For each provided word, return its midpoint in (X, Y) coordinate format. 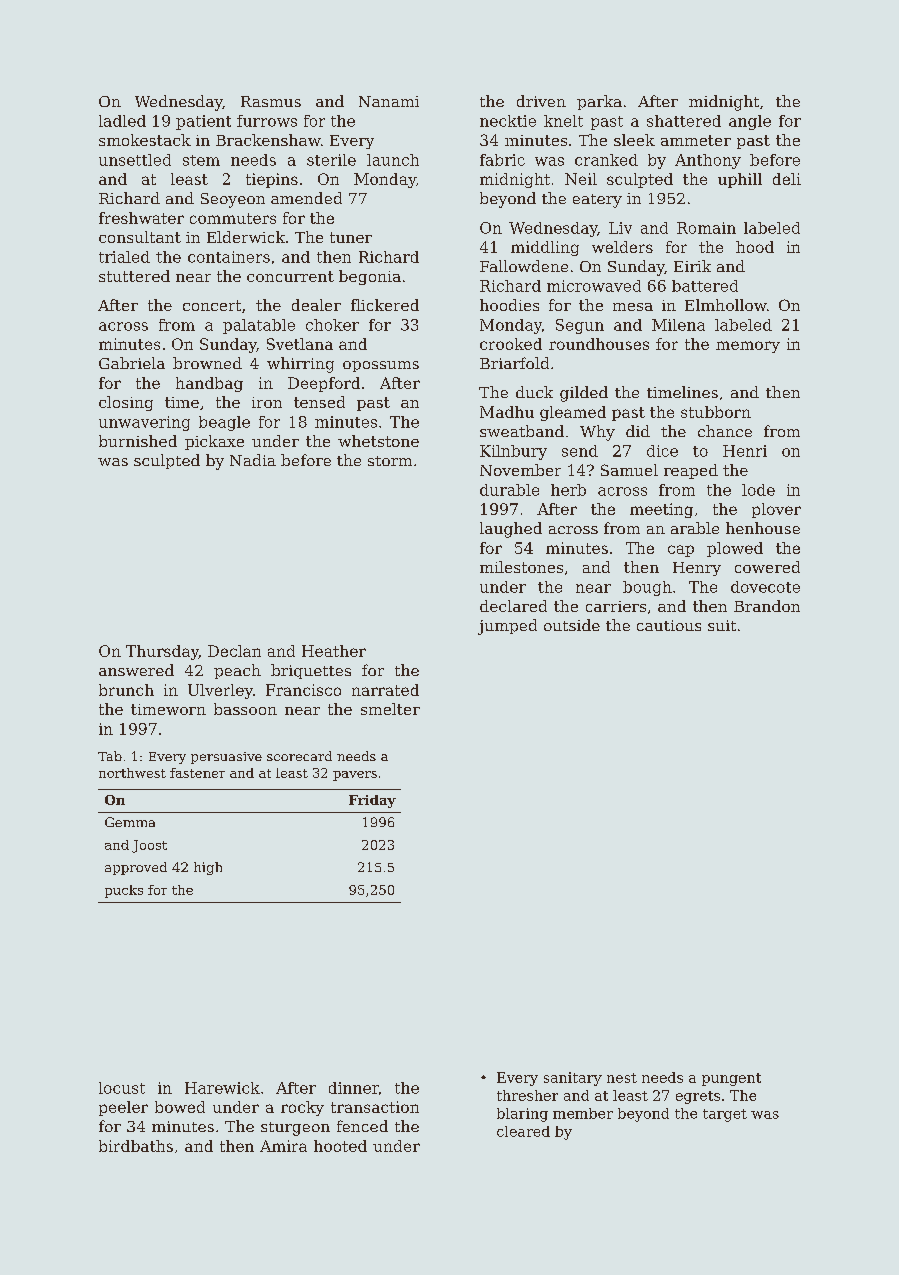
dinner (354, 1088)
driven (541, 101)
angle (750, 122)
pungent (731, 1079)
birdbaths (136, 1146)
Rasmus (271, 101)
